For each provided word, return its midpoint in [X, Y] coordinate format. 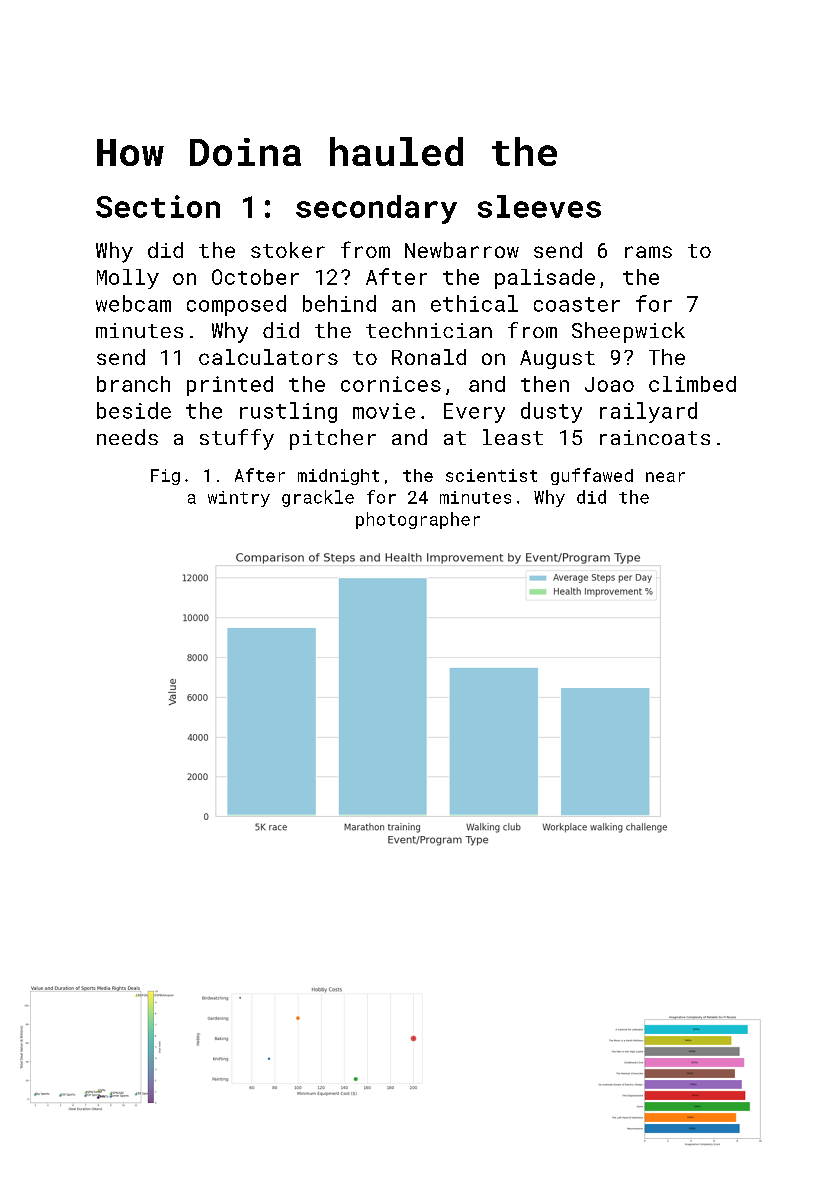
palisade [545, 279]
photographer [418, 520]
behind [339, 303]
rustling [288, 412]
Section [158, 206]
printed [230, 386]
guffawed [592, 476]
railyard [648, 412]
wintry [239, 499]
